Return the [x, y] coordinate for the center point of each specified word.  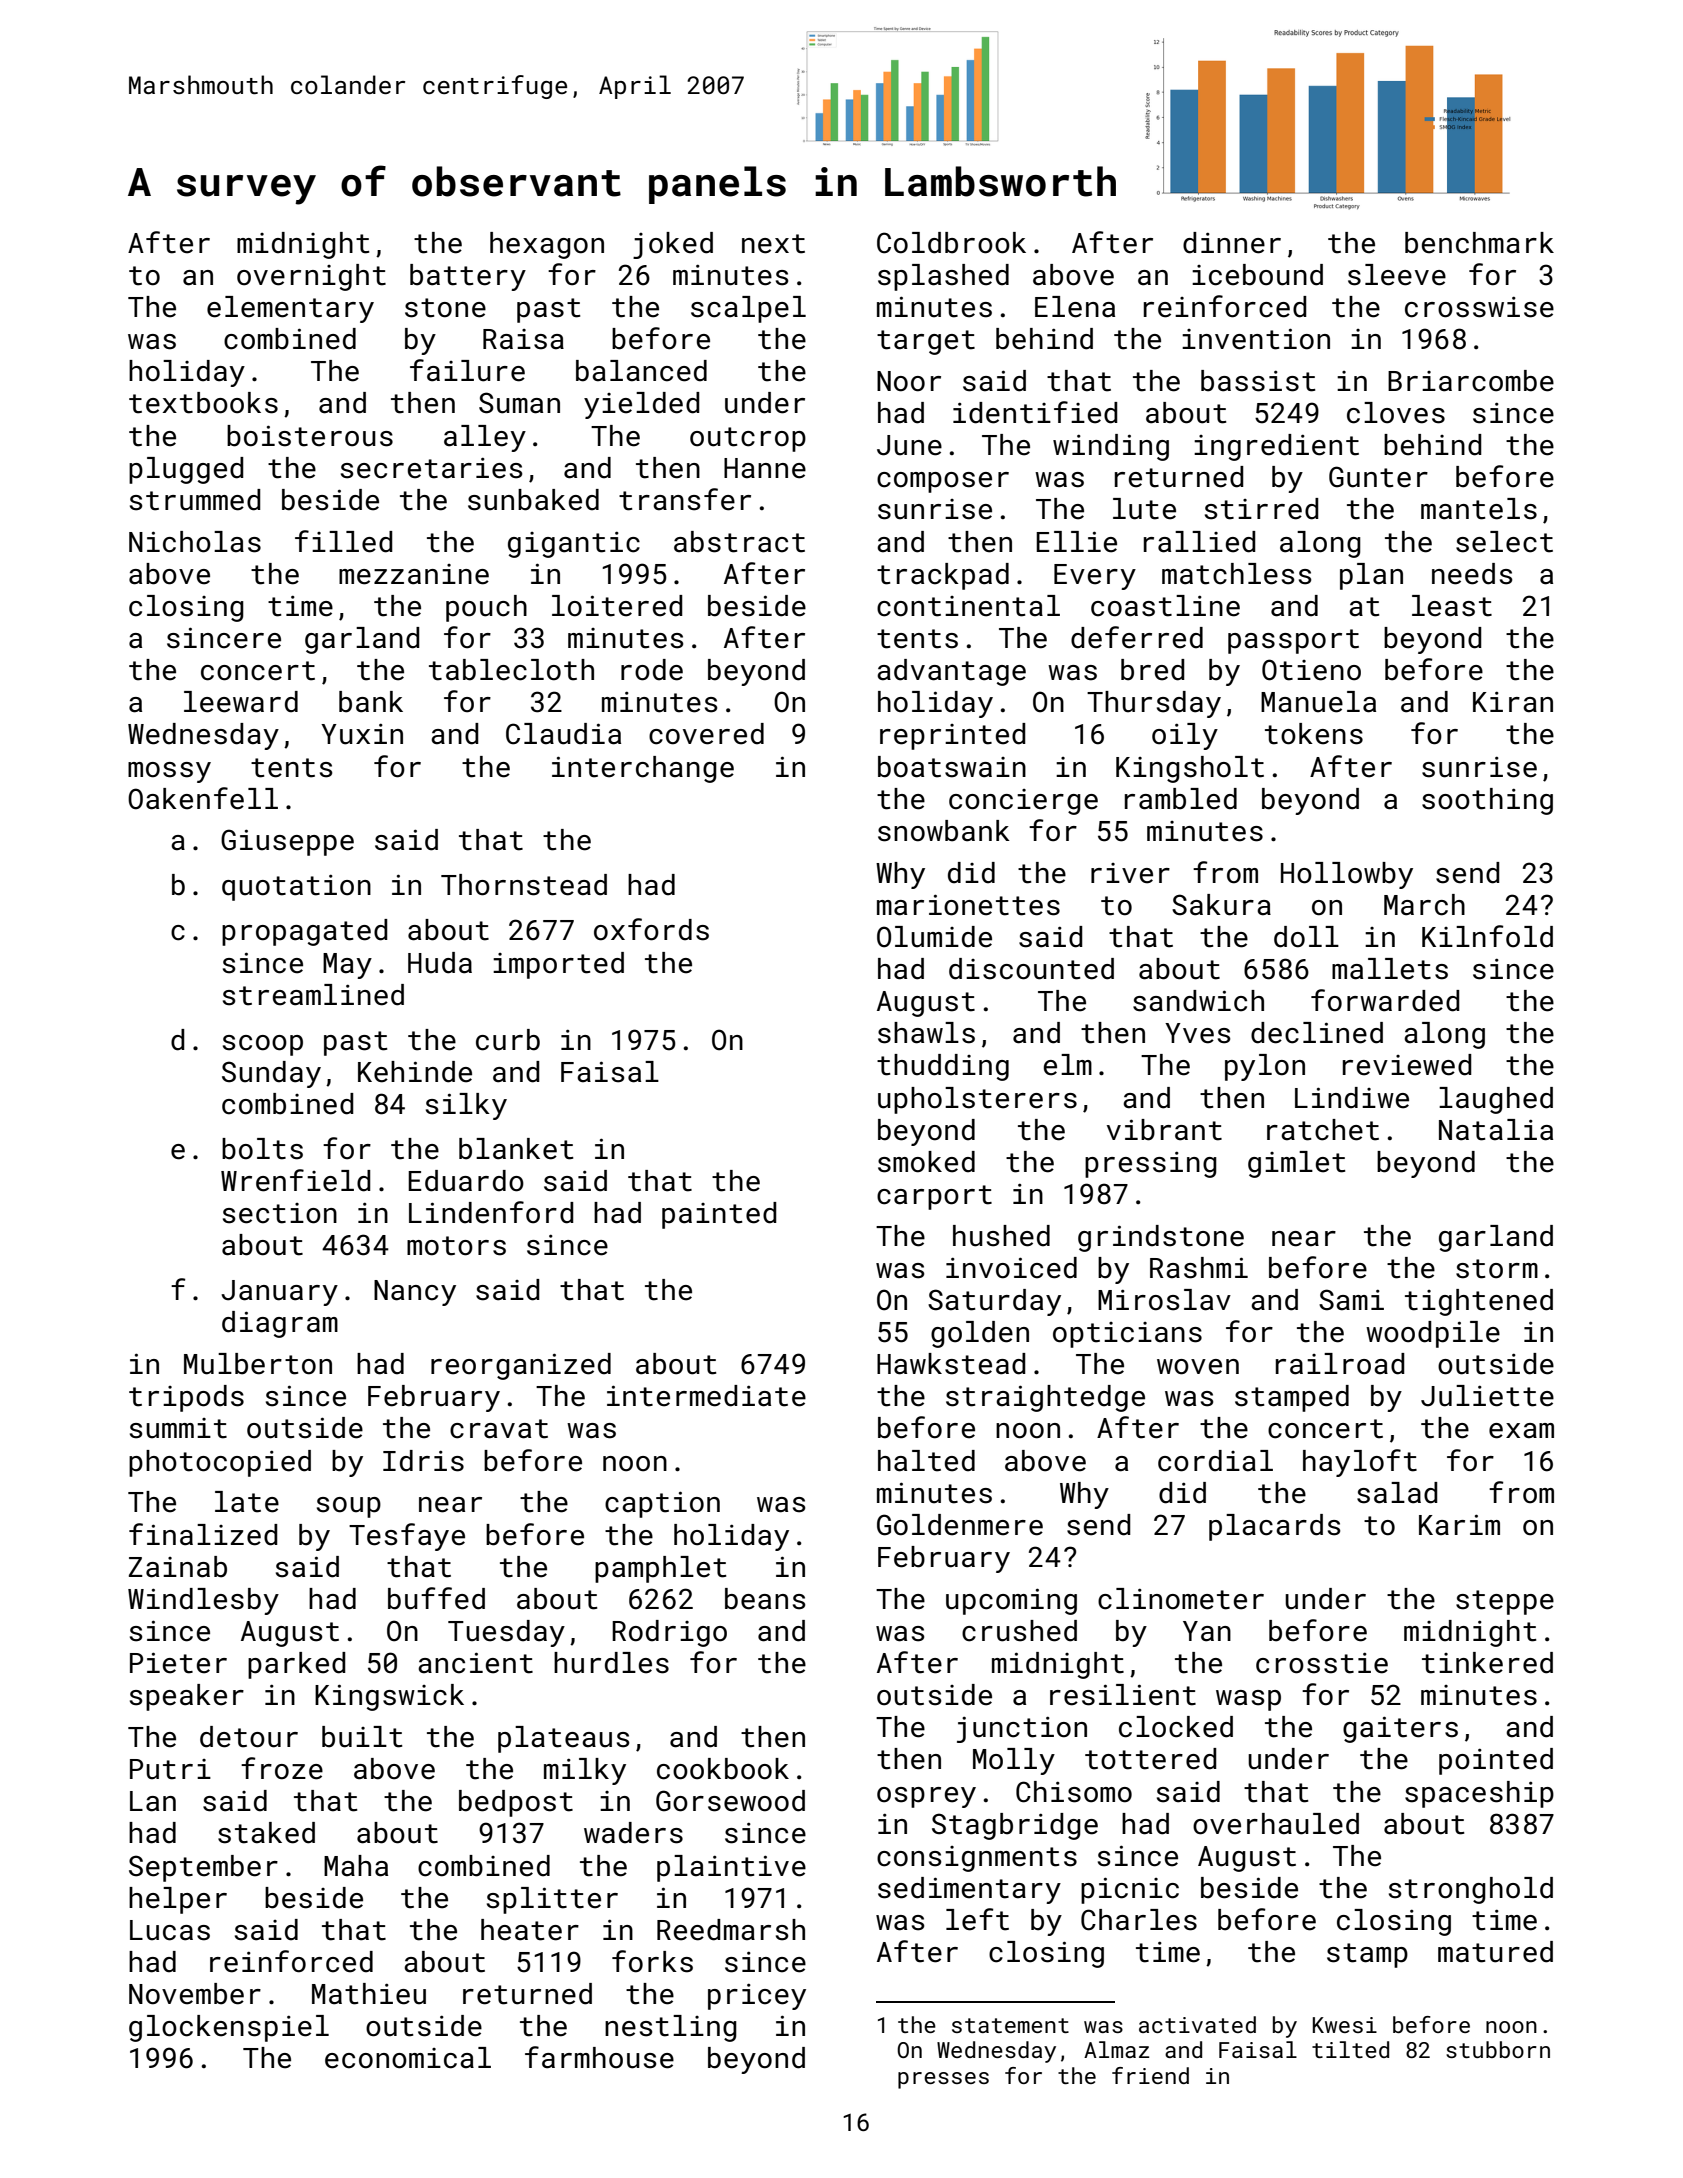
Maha [356, 1866]
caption [662, 1504]
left [977, 1919]
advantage [951, 672]
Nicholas [195, 542]
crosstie [1322, 1663]
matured [1495, 1952]
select [1504, 542]
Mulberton [258, 1364]
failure [467, 370]
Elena [1075, 307]
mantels [1479, 509]
